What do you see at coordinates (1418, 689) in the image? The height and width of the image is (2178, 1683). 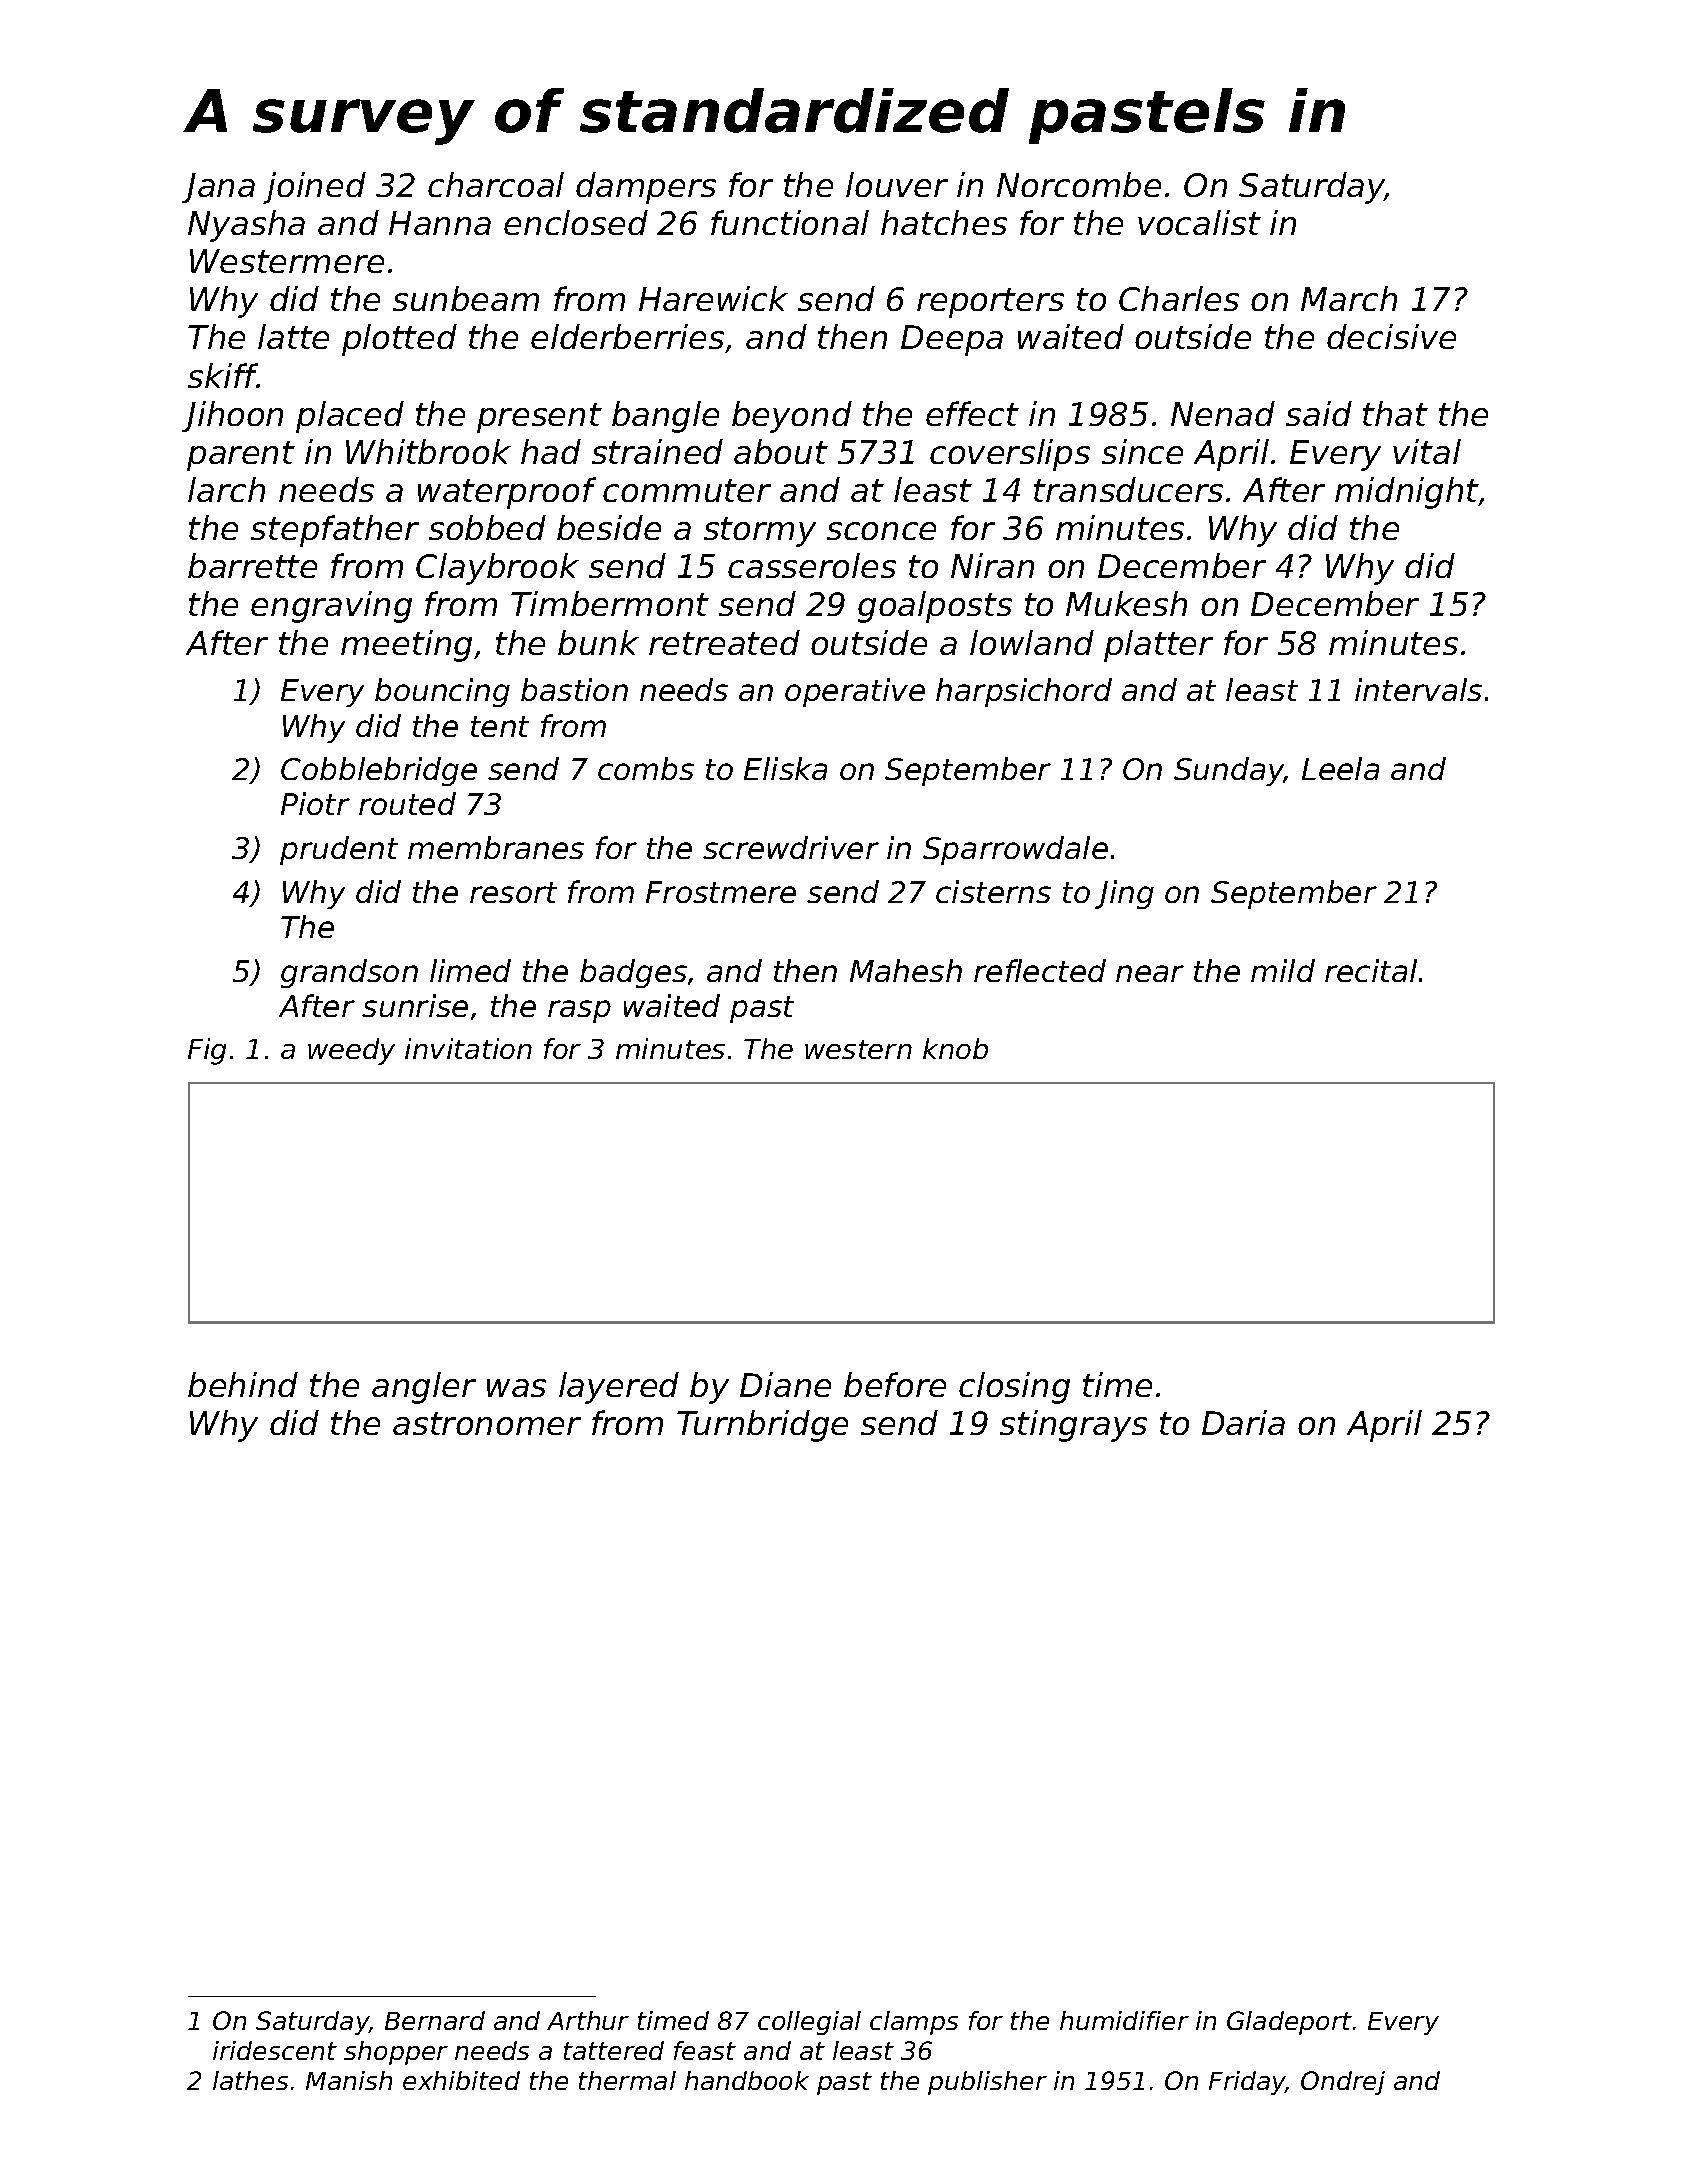 I see `intervals` at bounding box center [1418, 689].
